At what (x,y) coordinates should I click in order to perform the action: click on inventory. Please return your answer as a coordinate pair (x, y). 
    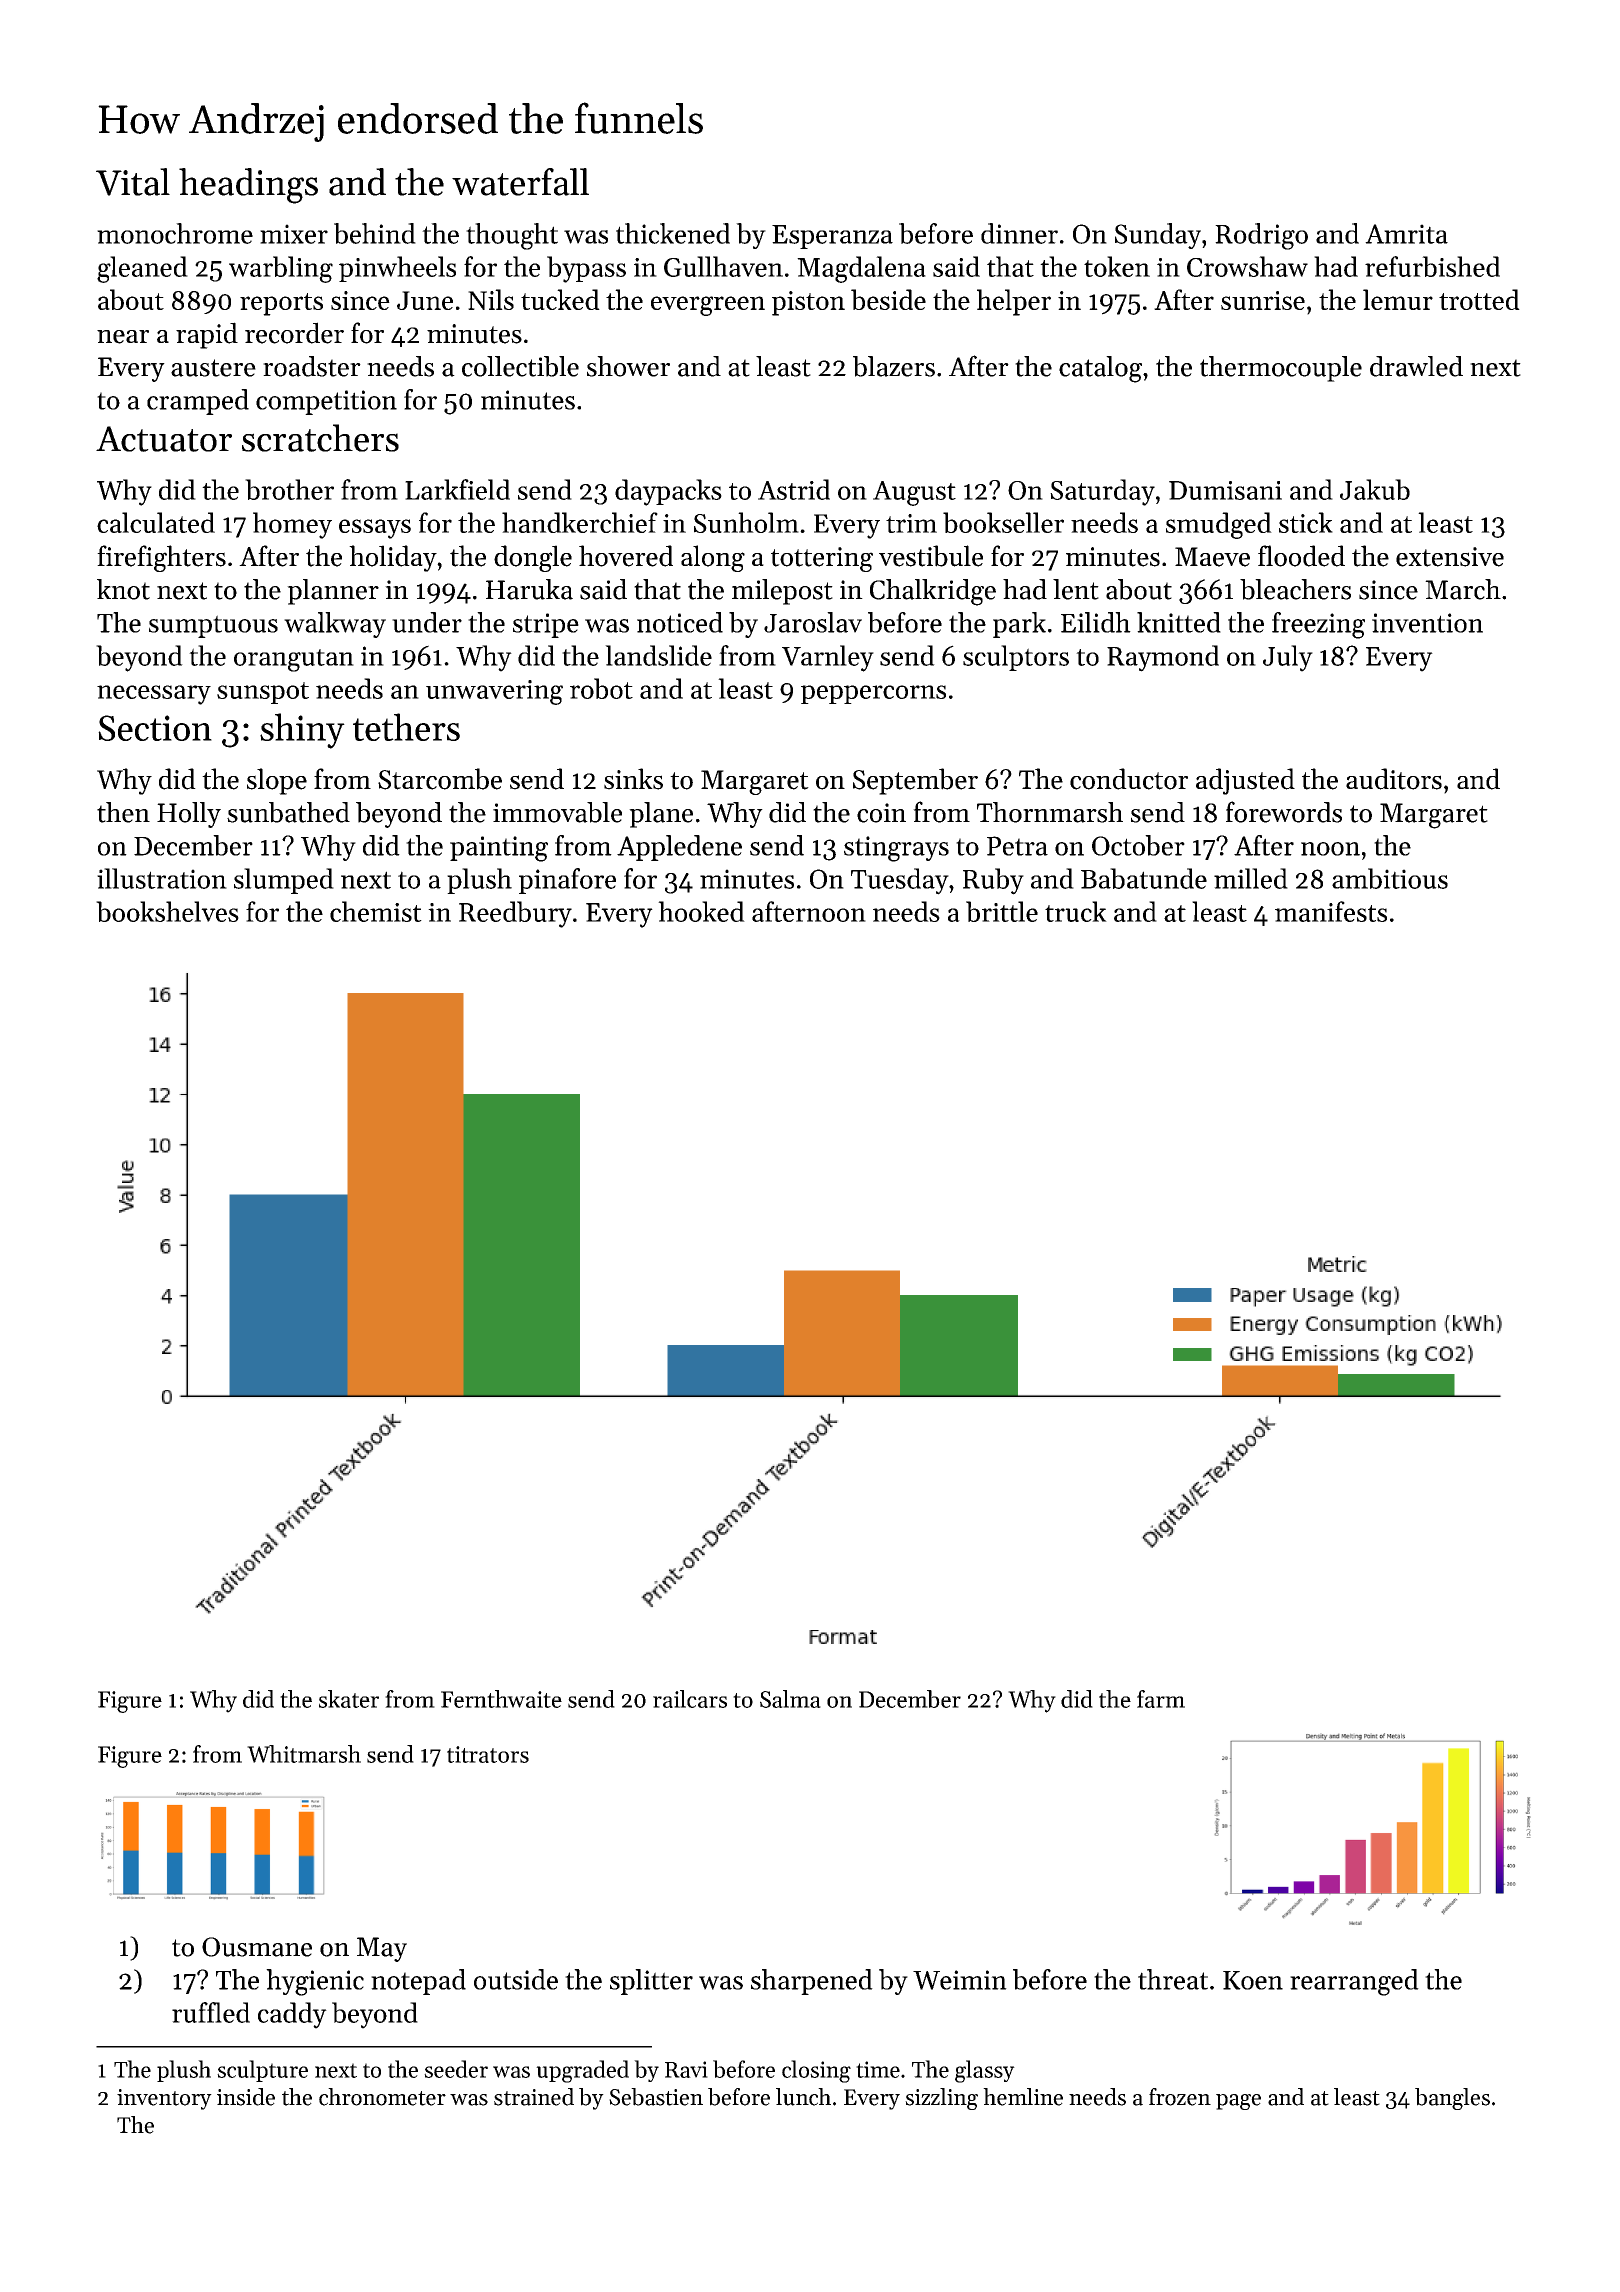
    Looking at the image, I should click on (164, 2099).
